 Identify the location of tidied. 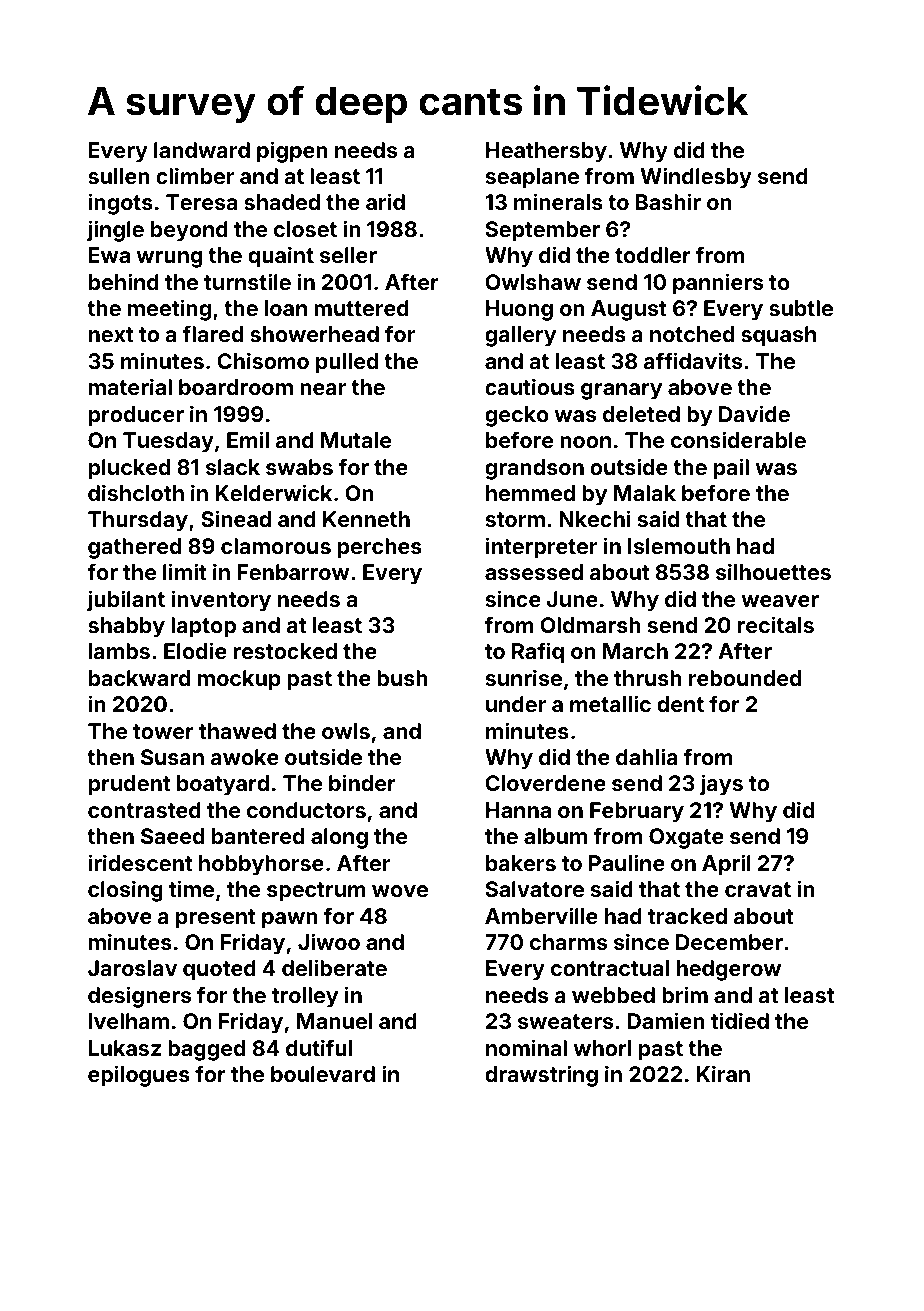
(740, 1020).
